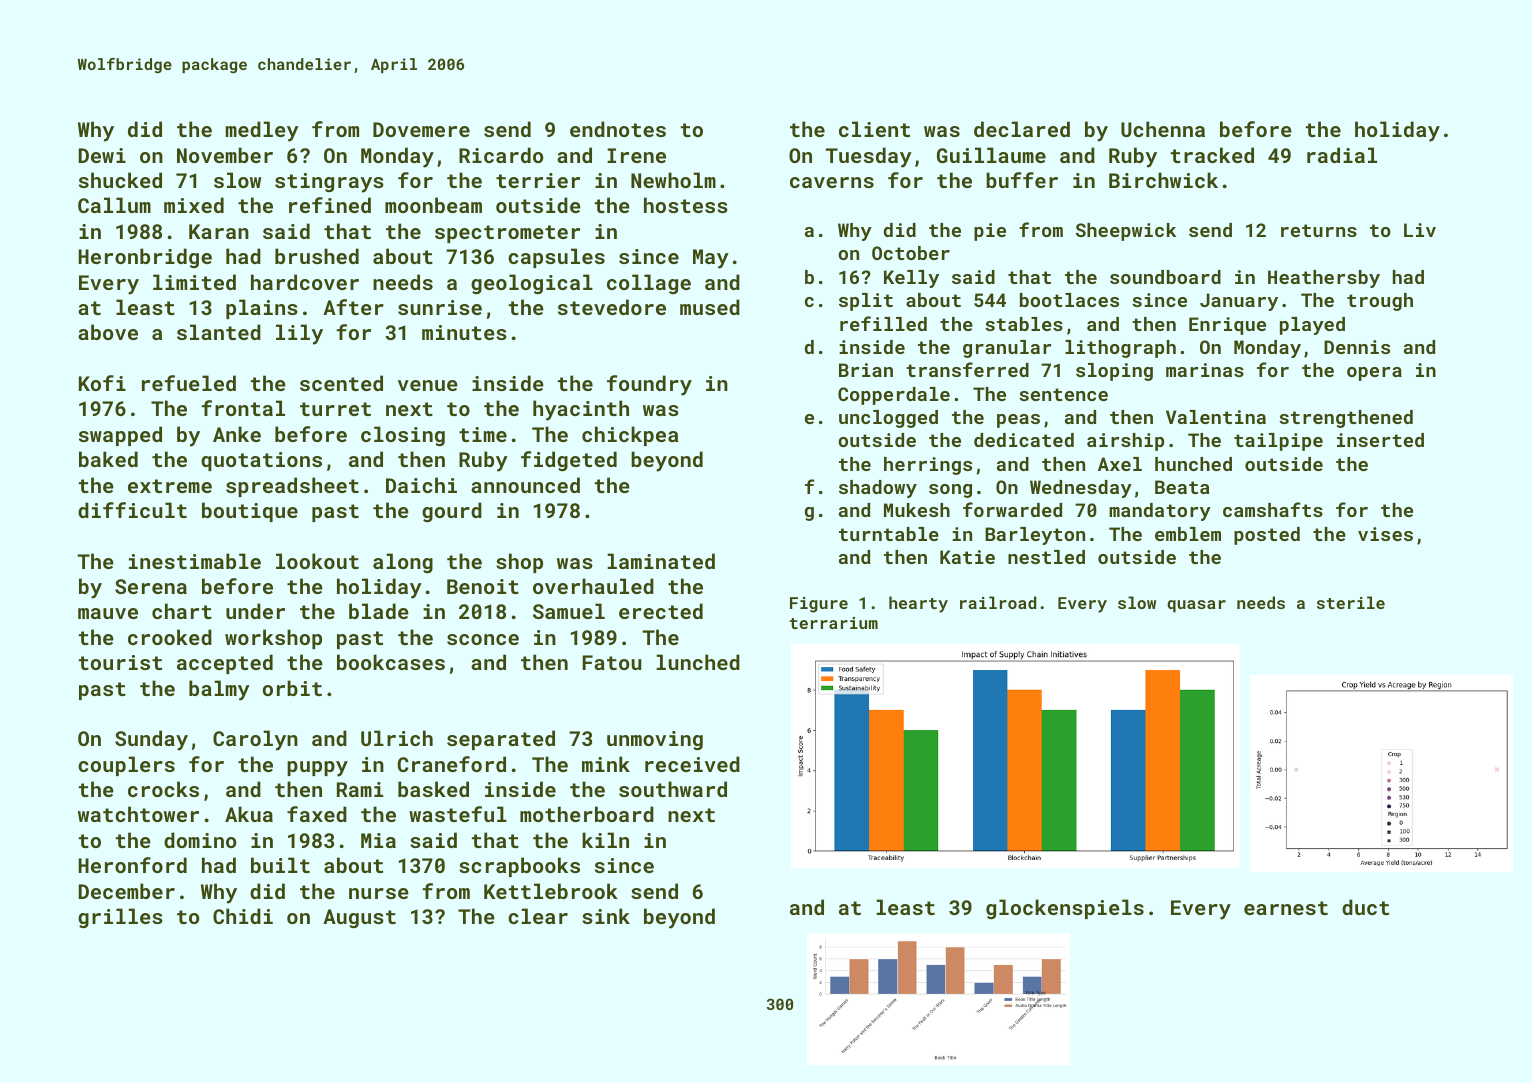  Describe the element at coordinates (655, 740) in the document. I see `unmoving` at that location.
